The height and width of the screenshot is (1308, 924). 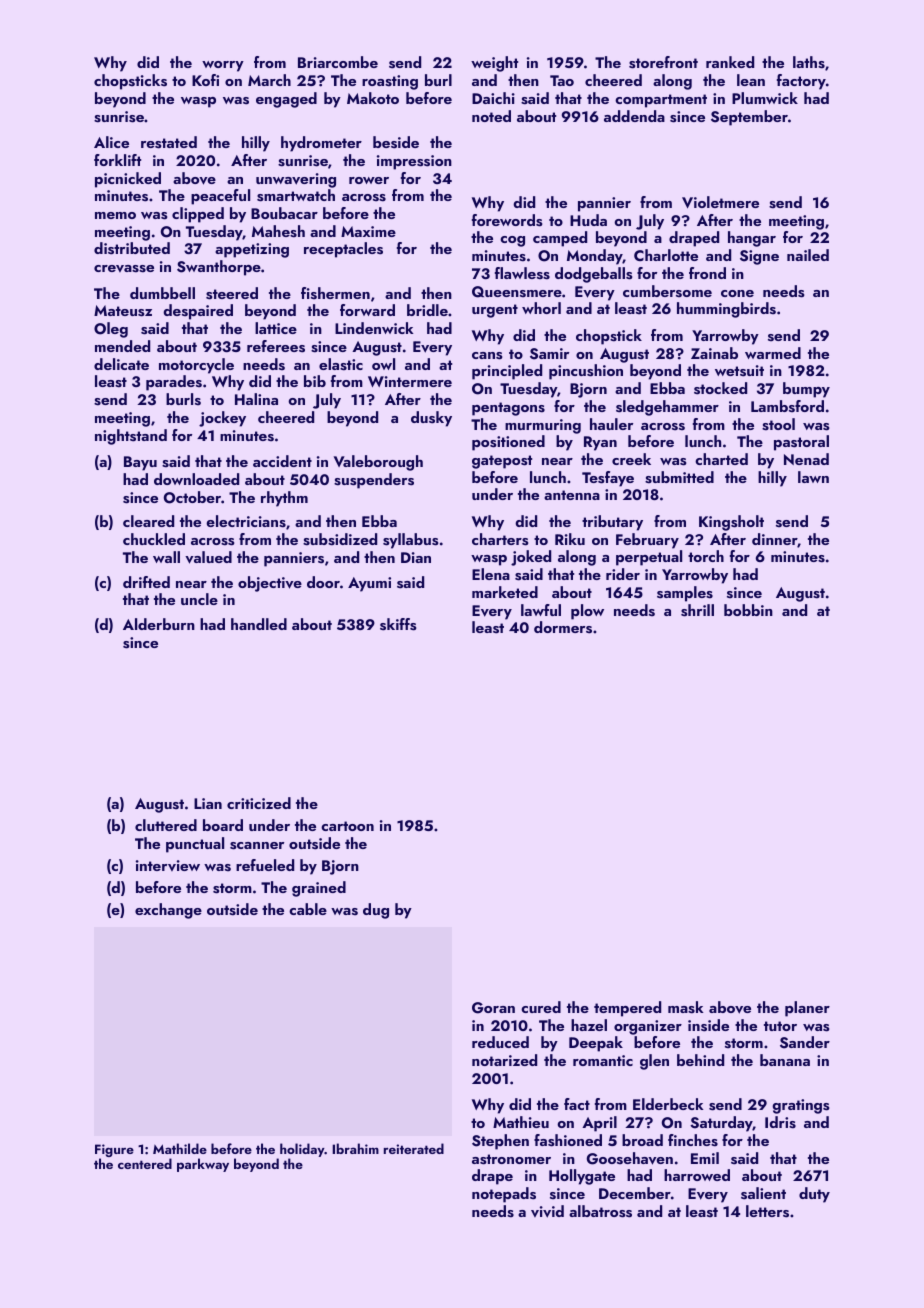 I want to click on Ayumi, so click(x=369, y=584).
